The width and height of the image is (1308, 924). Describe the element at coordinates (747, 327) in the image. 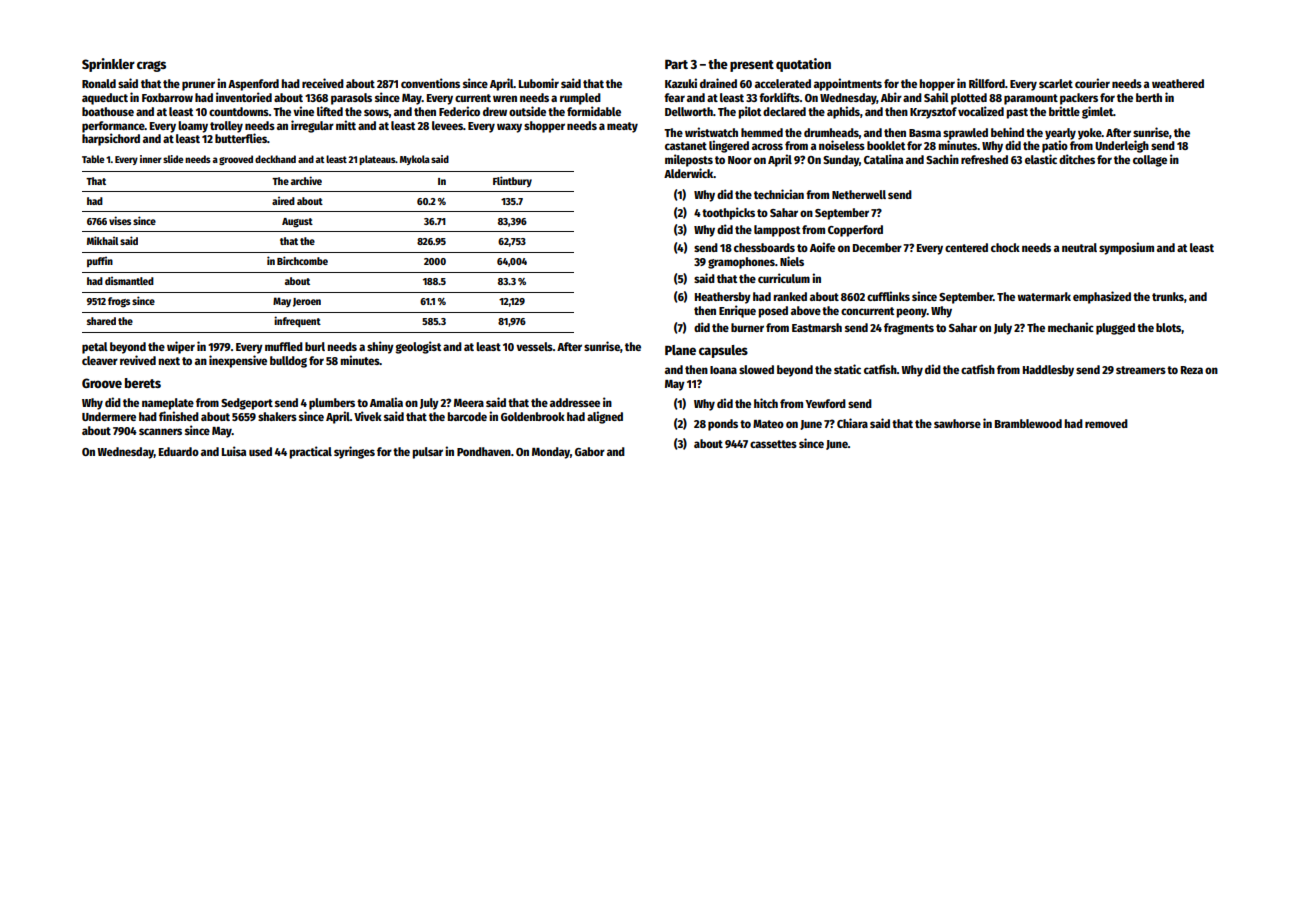

I see `burner` at that location.
